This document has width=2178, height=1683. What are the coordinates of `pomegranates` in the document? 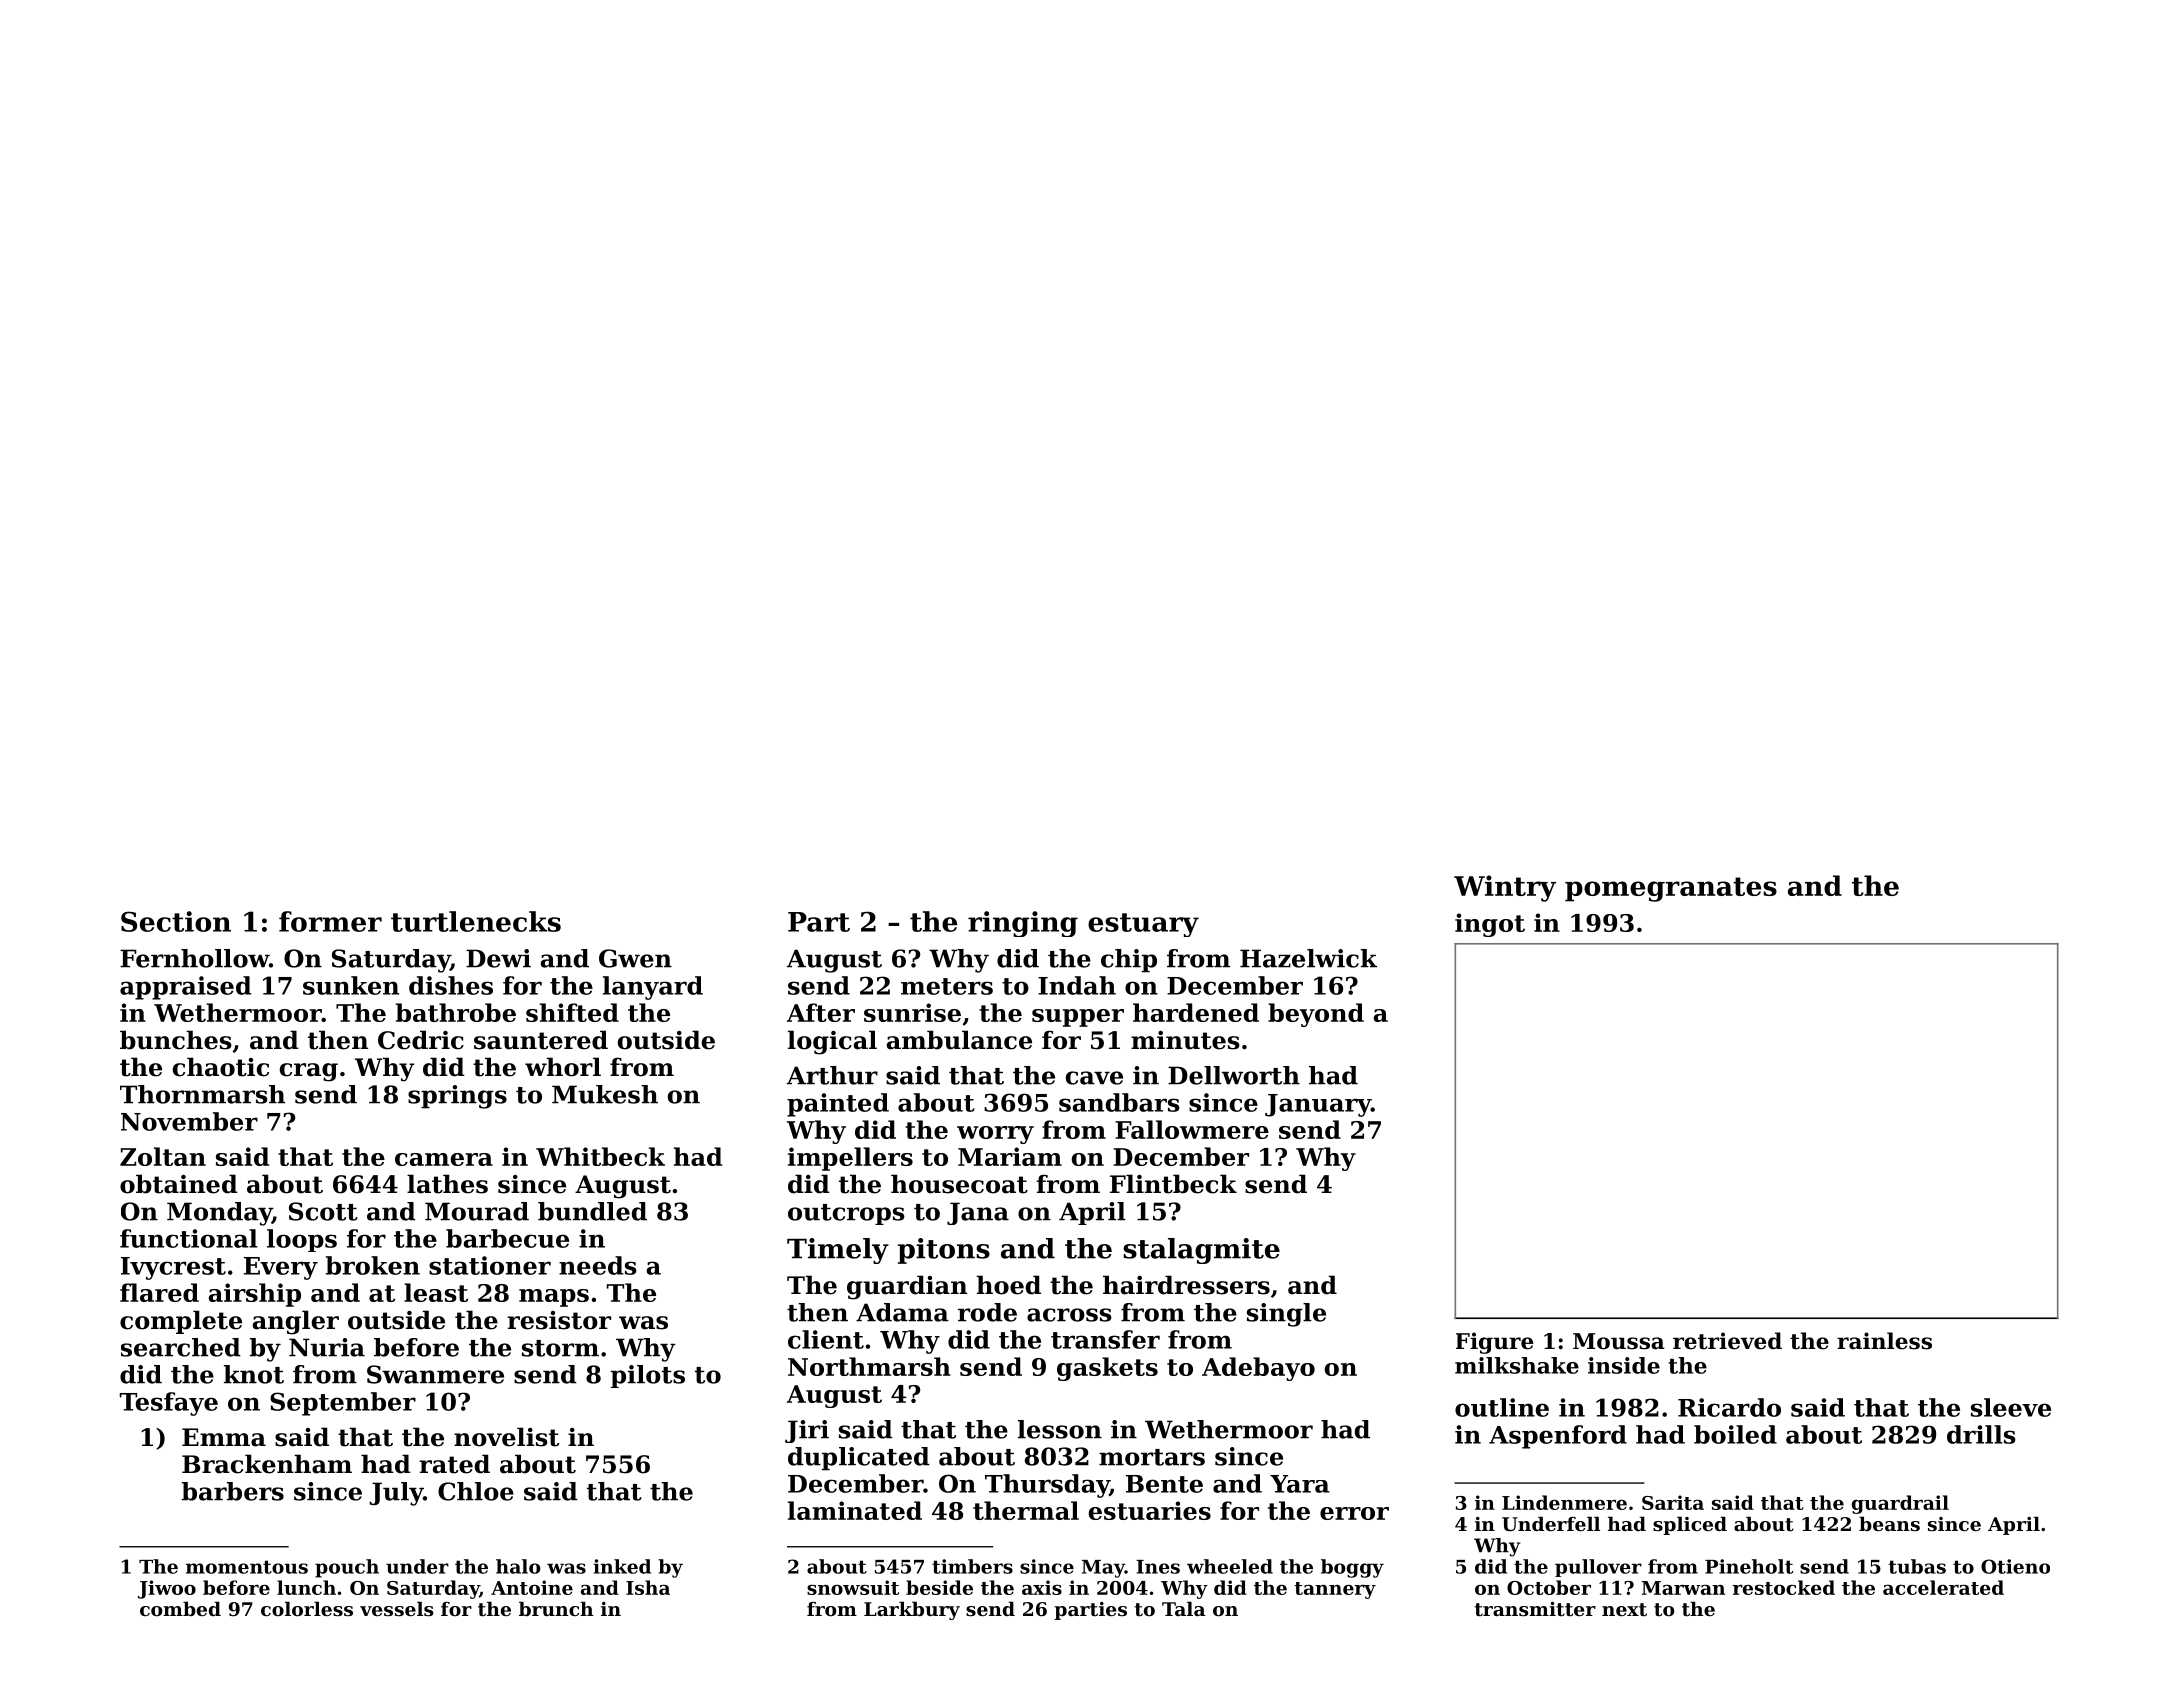 It's located at (1671, 889).
